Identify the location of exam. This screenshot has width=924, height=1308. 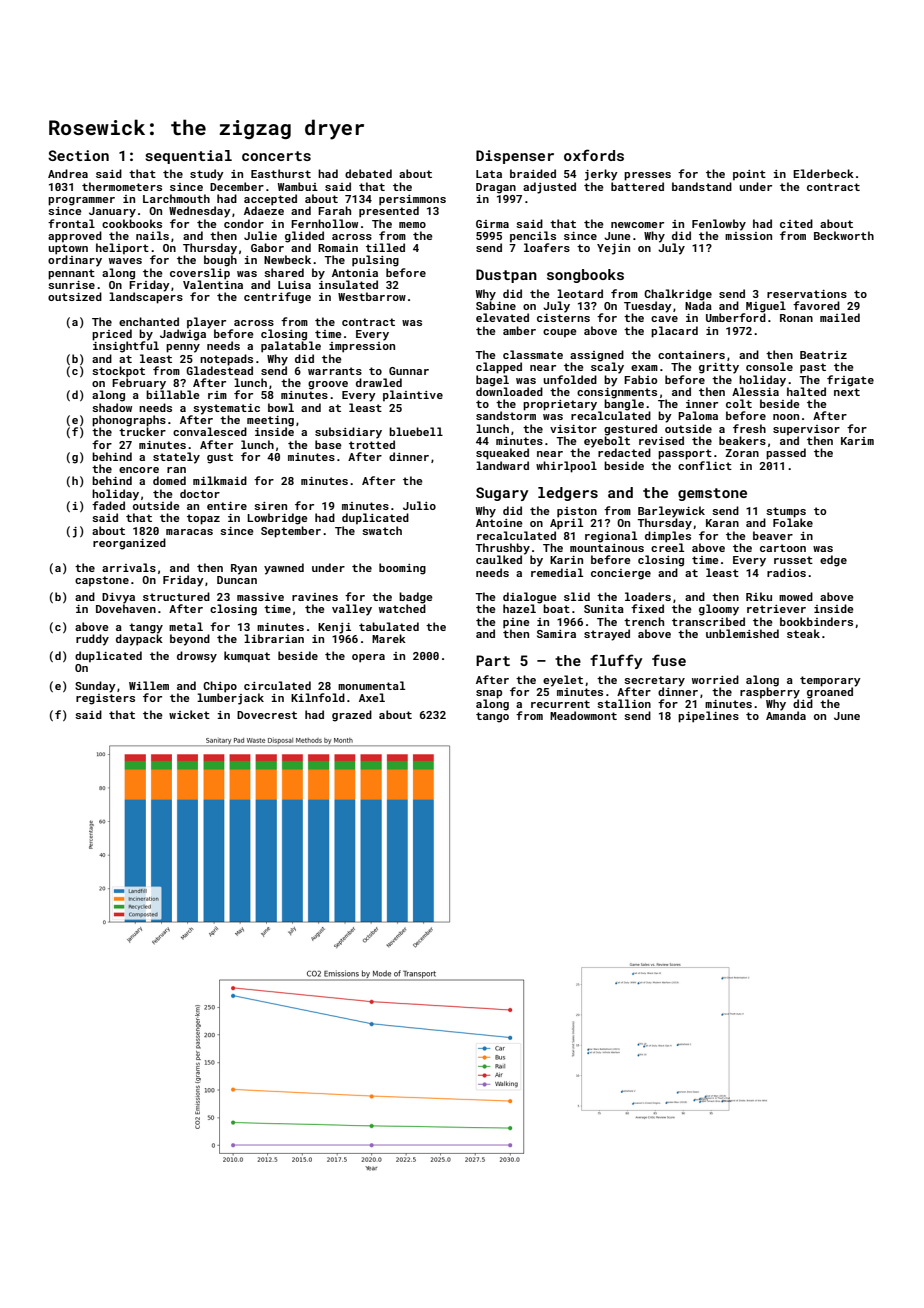
(644, 368).
